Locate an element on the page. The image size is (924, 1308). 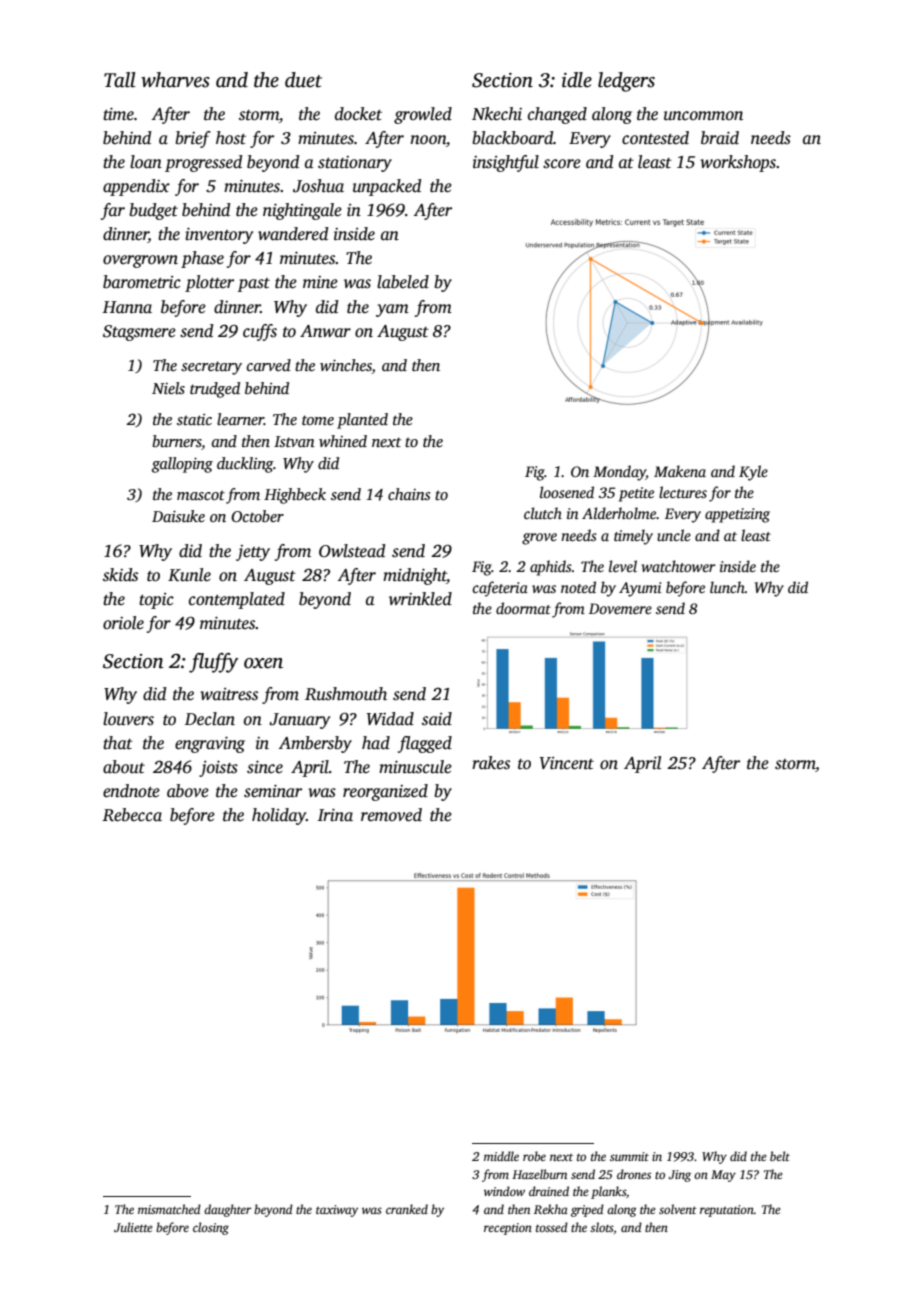
Istvan is located at coordinates (294, 441).
